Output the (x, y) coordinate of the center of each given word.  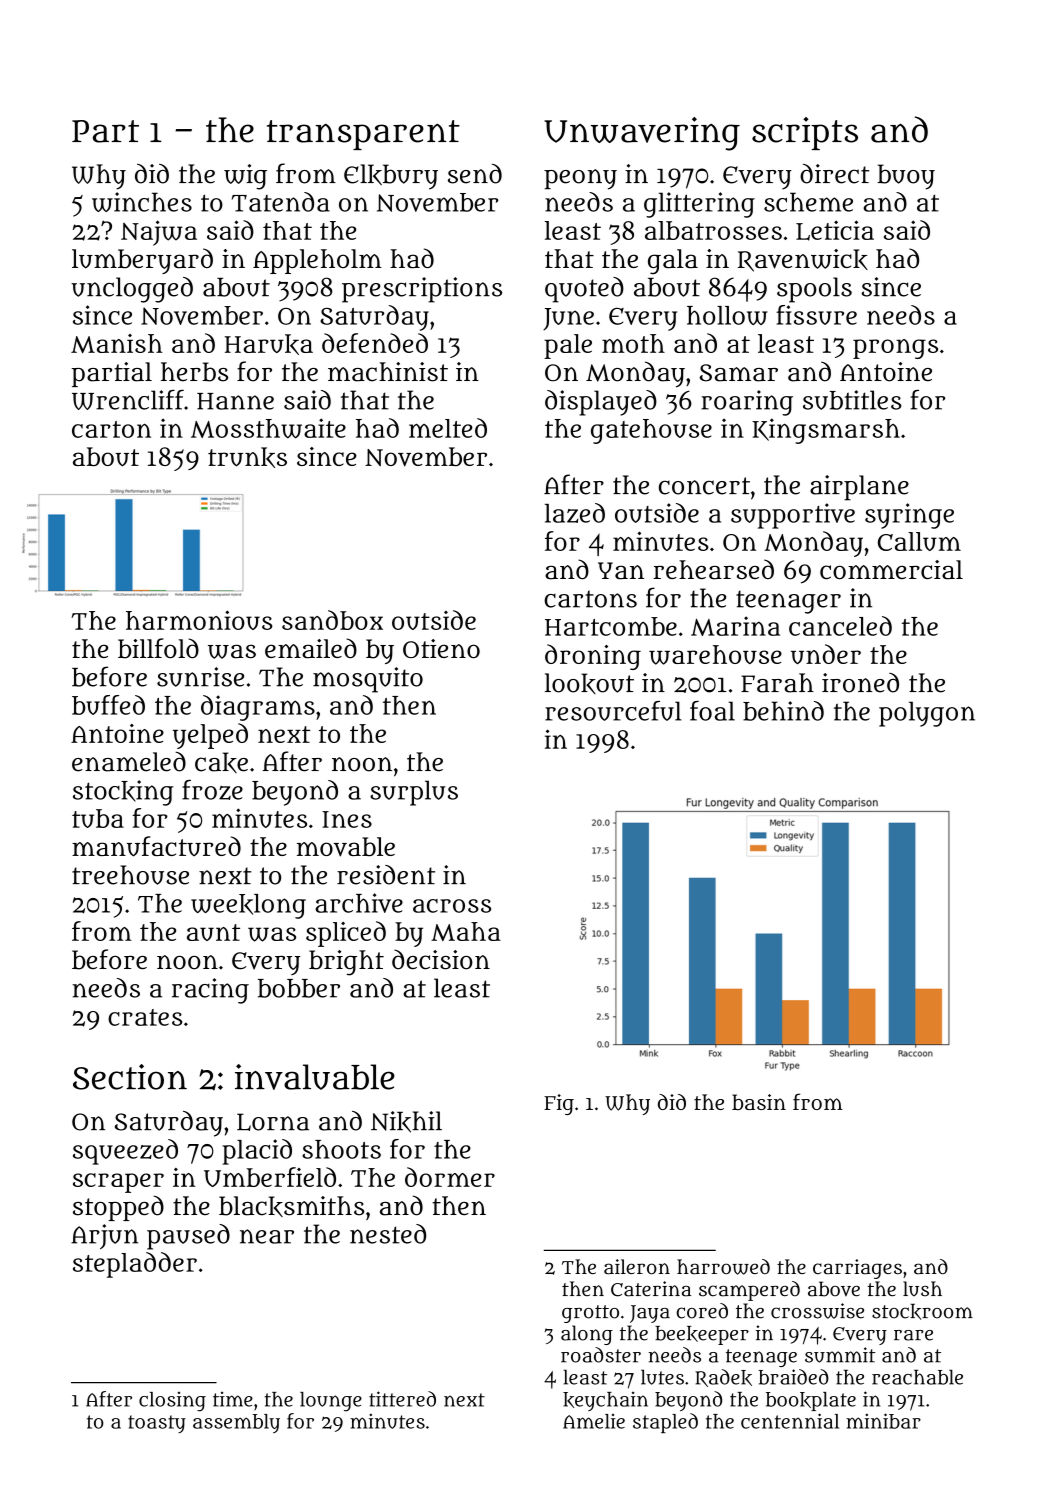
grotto (590, 1314)
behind (783, 711)
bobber (299, 988)
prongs (895, 349)
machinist (388, 372)
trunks (247, 457)
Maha (466, 931)
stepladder (135, 1265)
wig (245, 177)
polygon (927, 714)
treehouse (130, 875)
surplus (414, 793)
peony (580, 179)
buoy (906, 177)
